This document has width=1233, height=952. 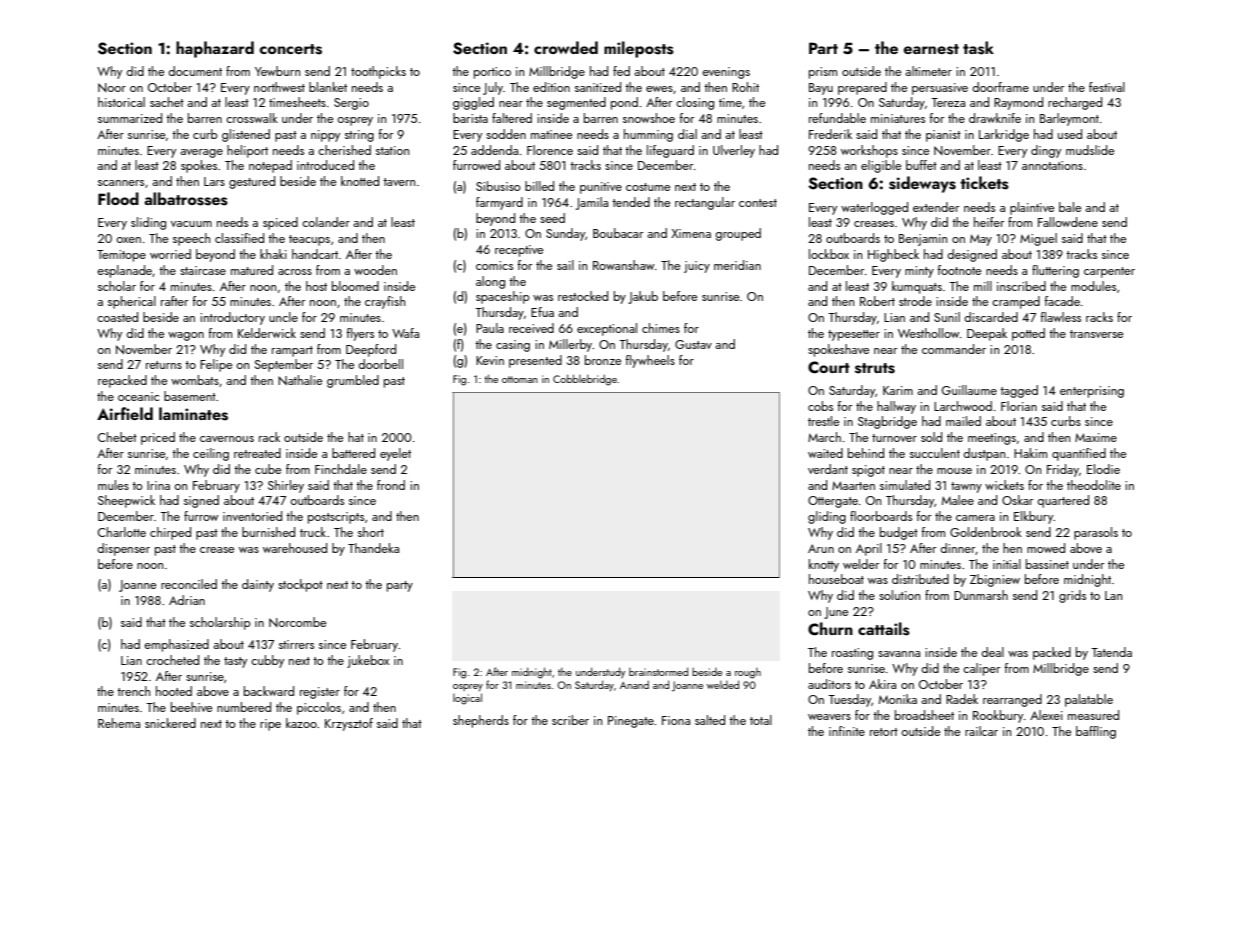 I want to click on Sheepwick, so click(x=126, y=501).
